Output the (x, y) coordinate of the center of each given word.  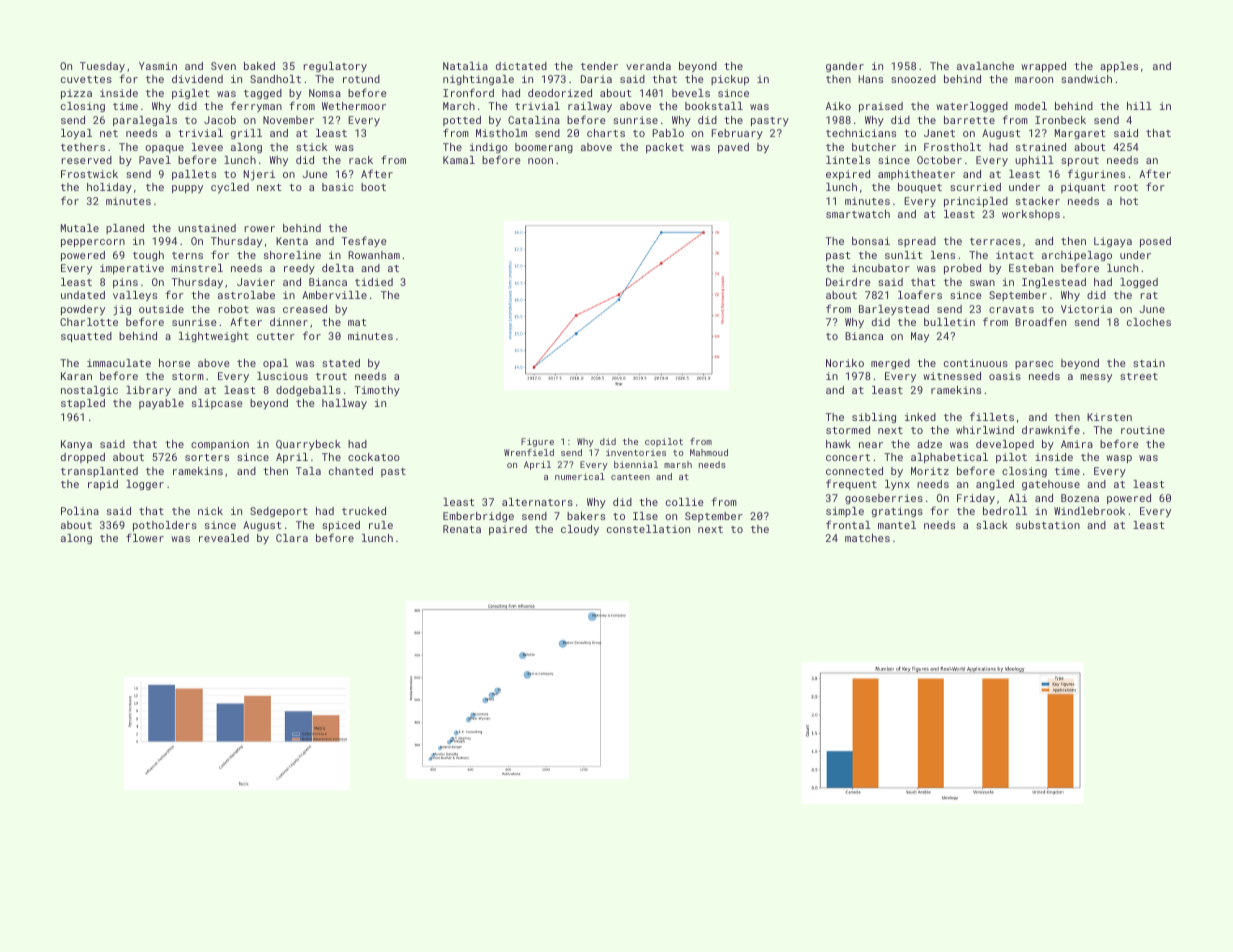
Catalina (534, 120)
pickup (730, 80)
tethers (83, 147)
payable (161, 404)
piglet (191, 94)
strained (1041, 147)
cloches (1149, 322)
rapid (103, 485)
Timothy (377, 391)
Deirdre (848, 282)
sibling (874, 418)
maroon (1034, 80)
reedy (299, 269)
